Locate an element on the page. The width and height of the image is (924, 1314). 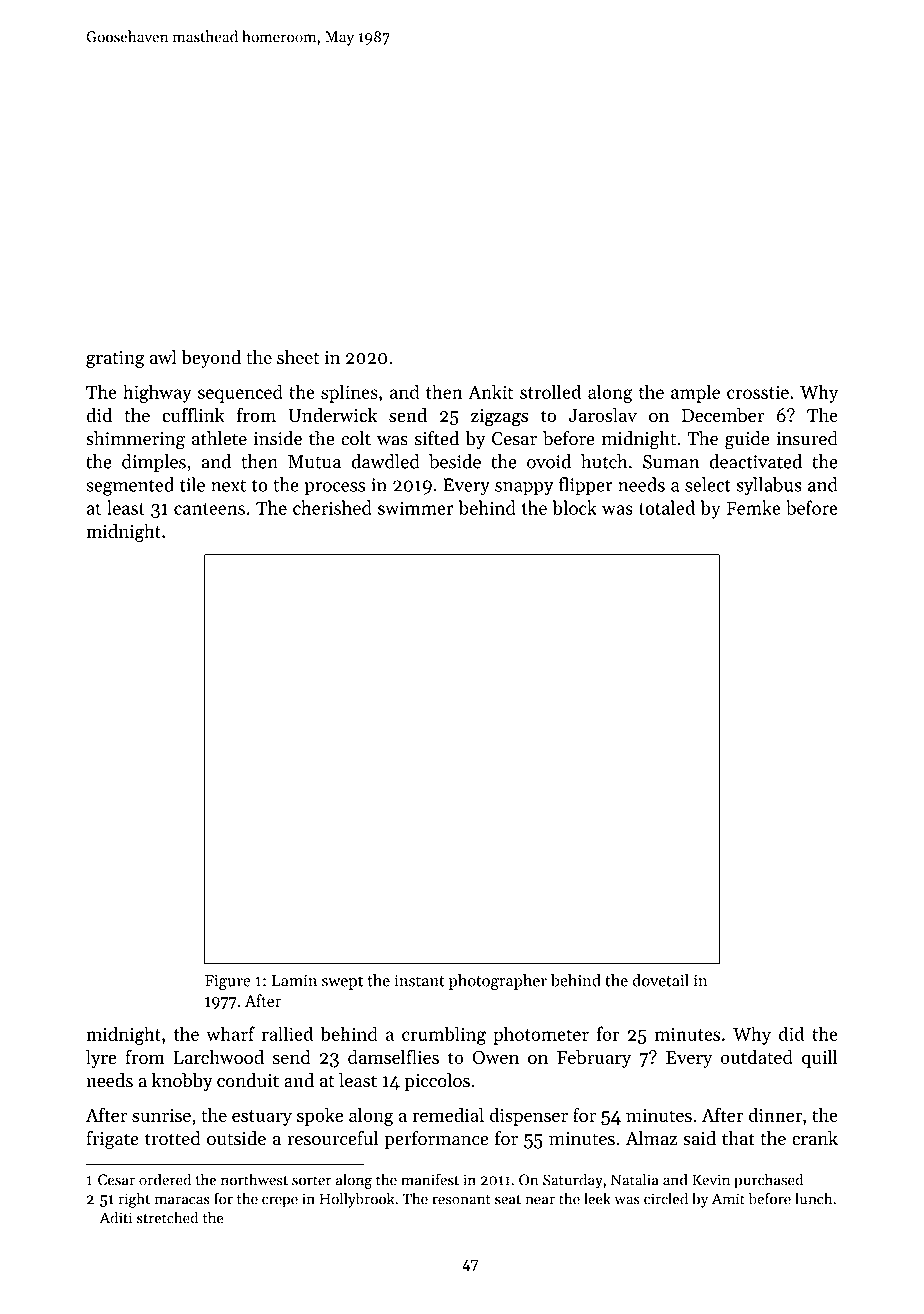
photometer is located at coordinates (541, 1035).
